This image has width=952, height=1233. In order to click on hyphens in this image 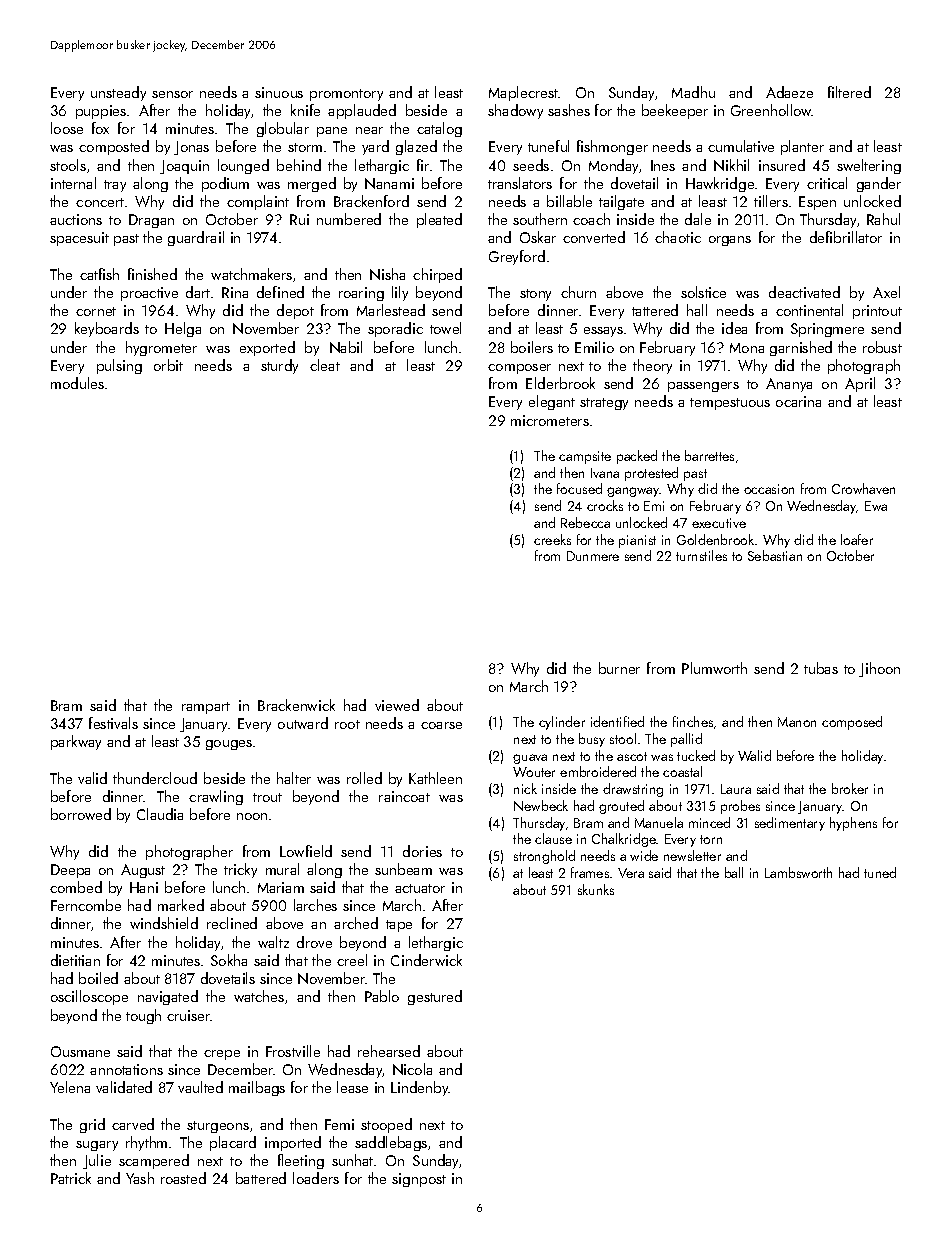, I will do `click(853, 824)`.
